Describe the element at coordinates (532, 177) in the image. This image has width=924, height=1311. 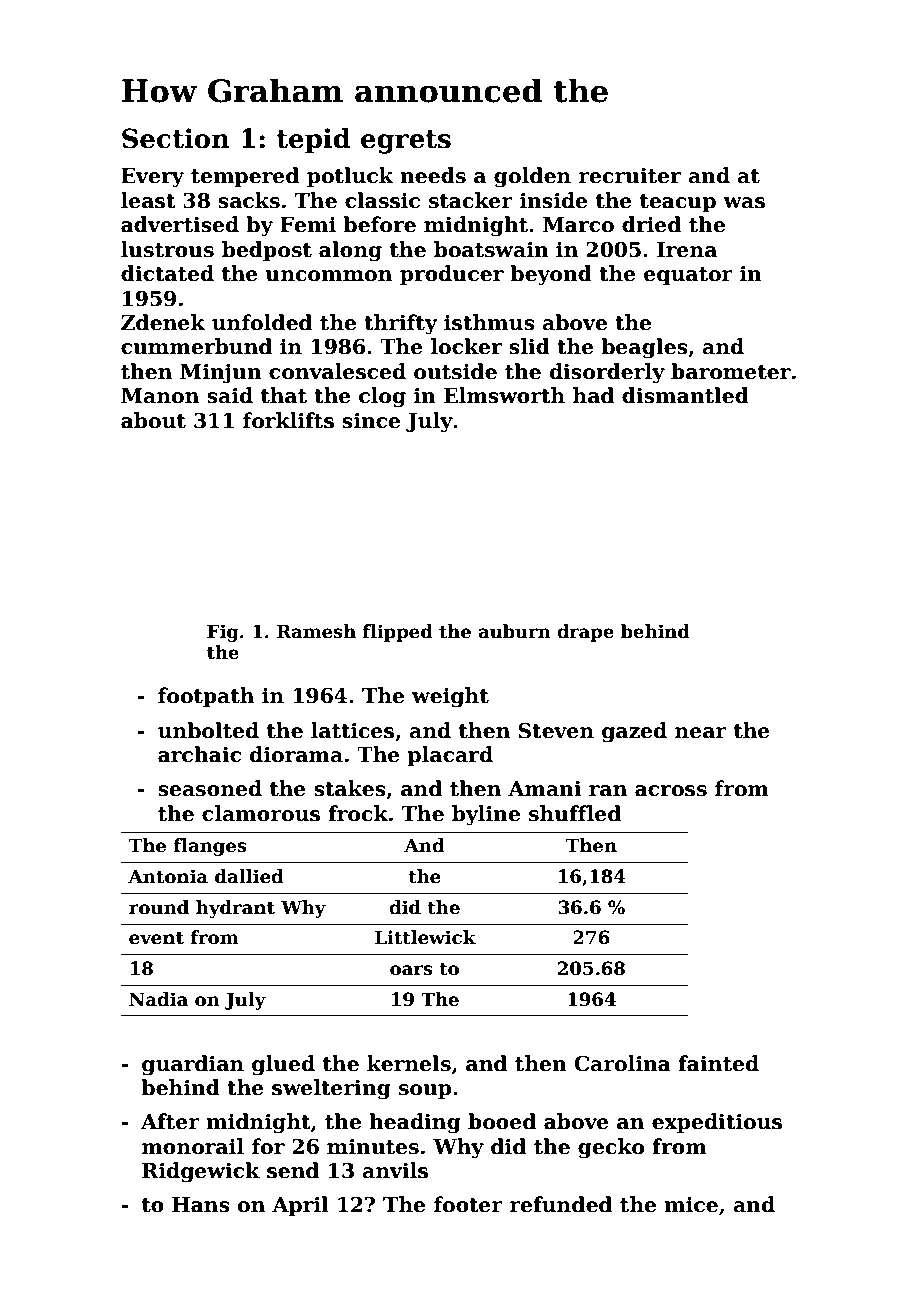
I see `golden` at that location.
